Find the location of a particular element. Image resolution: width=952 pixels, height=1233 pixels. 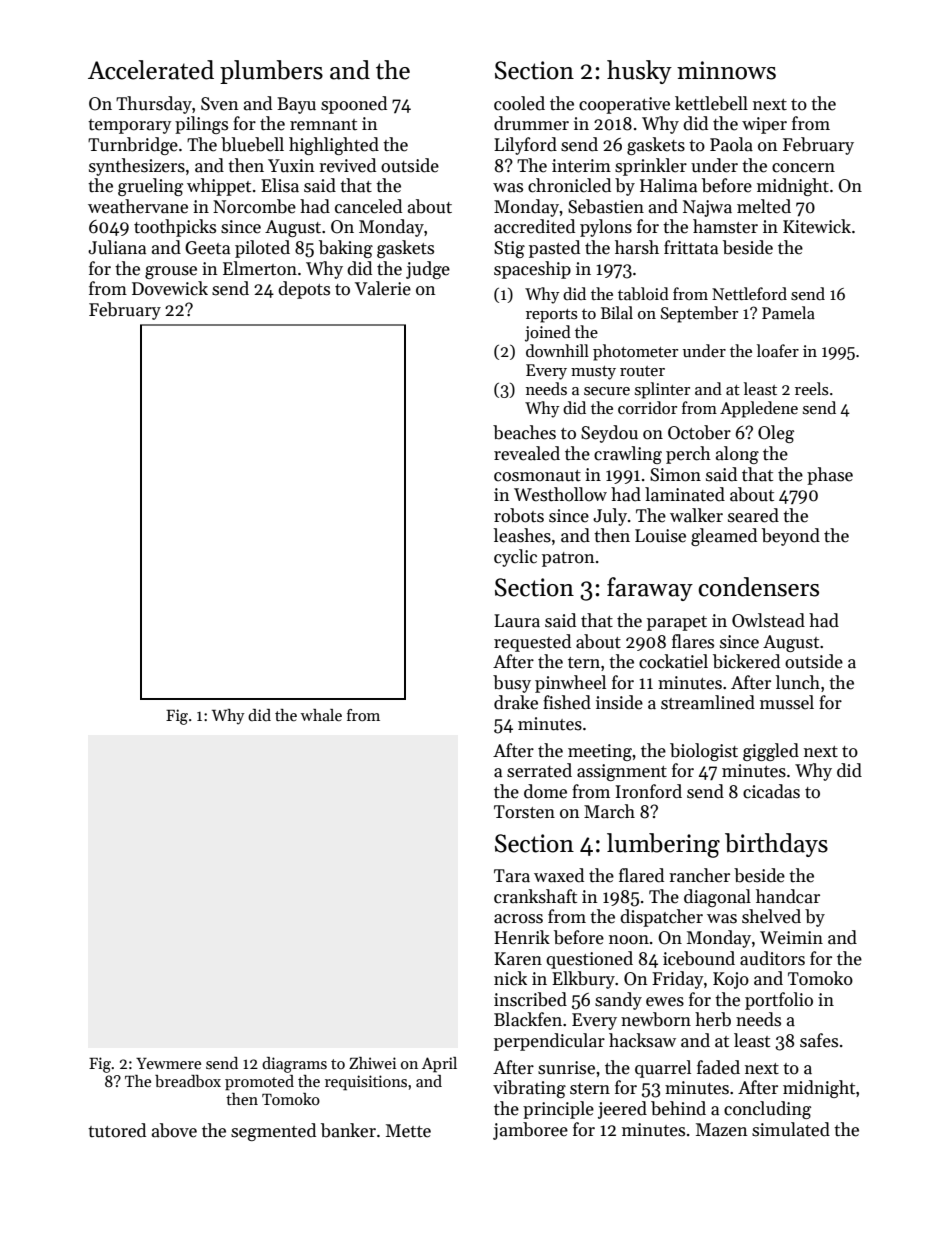

husky is located at coordinates (639, 72).
